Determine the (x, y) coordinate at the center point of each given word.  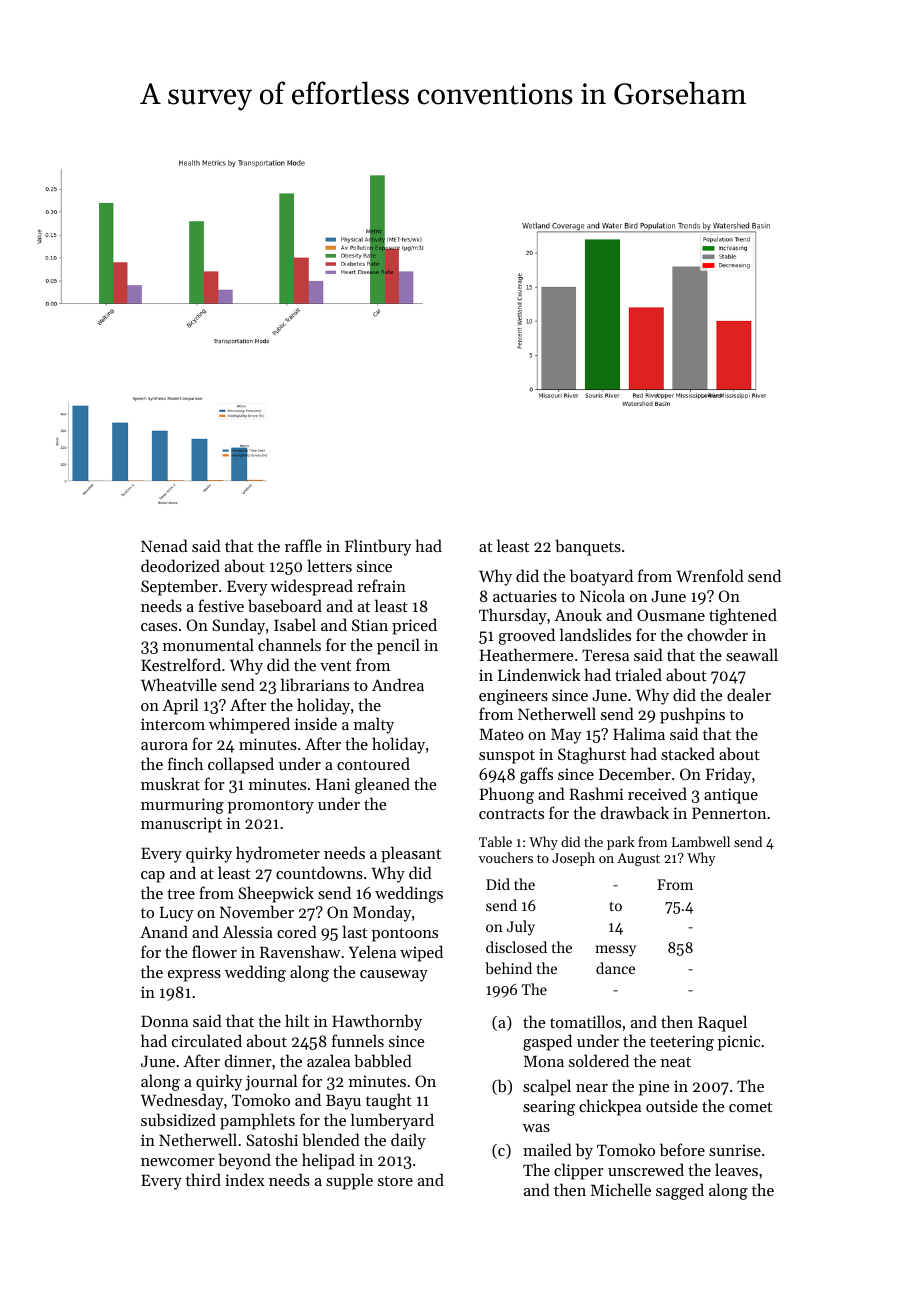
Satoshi (272, 1139)
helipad (328, 1161)
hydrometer (278, 854)
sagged (680, 1191)
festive (221, 605)
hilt (297, 1020)
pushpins (692, 715)
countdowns (319, 872)
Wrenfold (710, 575)
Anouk (578, 614)
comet (750, 1107)
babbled (383, 1060)
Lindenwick (539, 674)
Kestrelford (181, 664)
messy (616, 951)
